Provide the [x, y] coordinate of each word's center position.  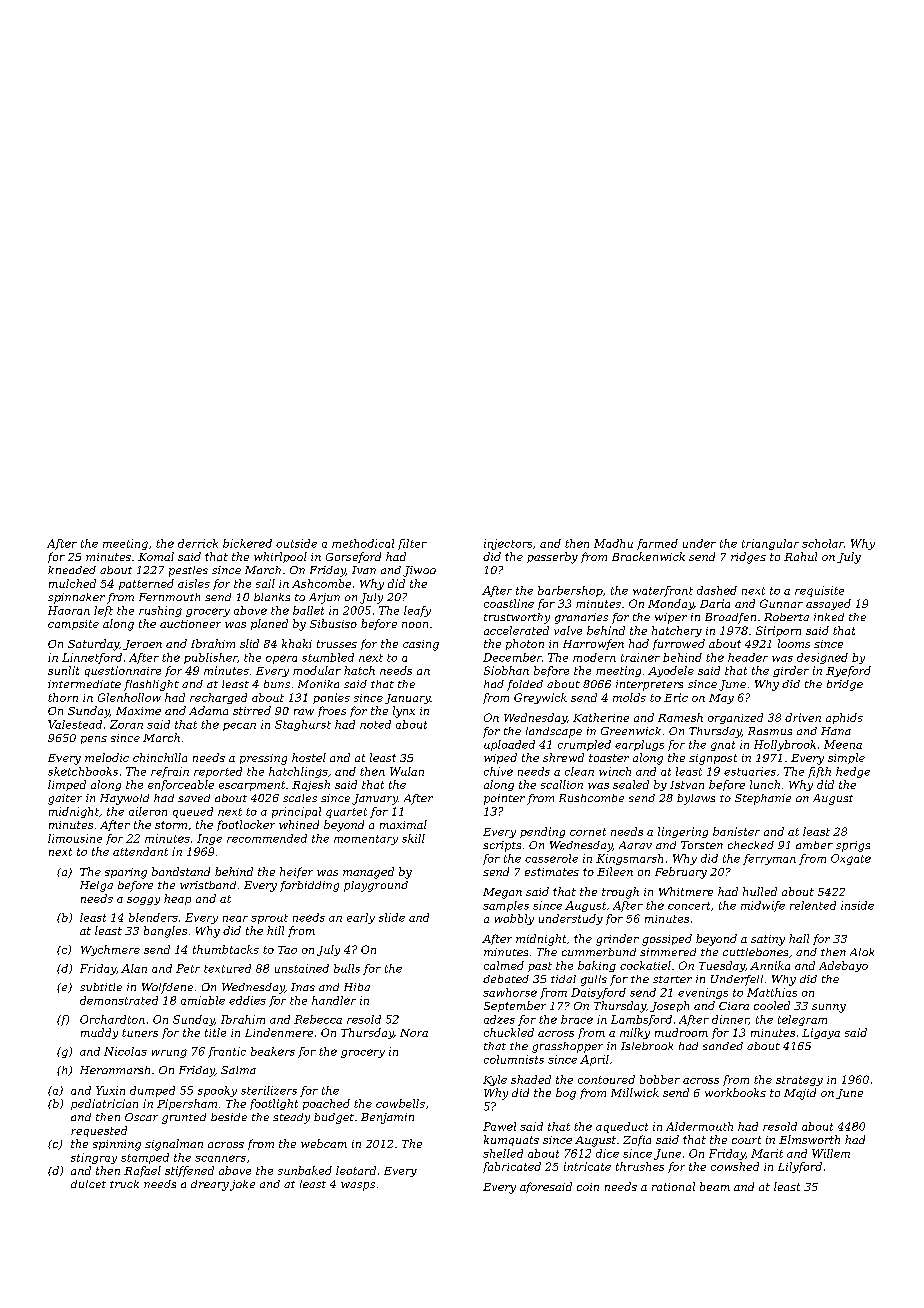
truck [124, 1184]
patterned [146, 584]
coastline [509, 603]
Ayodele [671, 671]
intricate [587, 1166]
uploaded [509, 745]
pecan [239, 727]
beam [715, 1186]
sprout [269, 919]
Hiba [357, 987]
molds [629, 697]
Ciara [734, 1006]
